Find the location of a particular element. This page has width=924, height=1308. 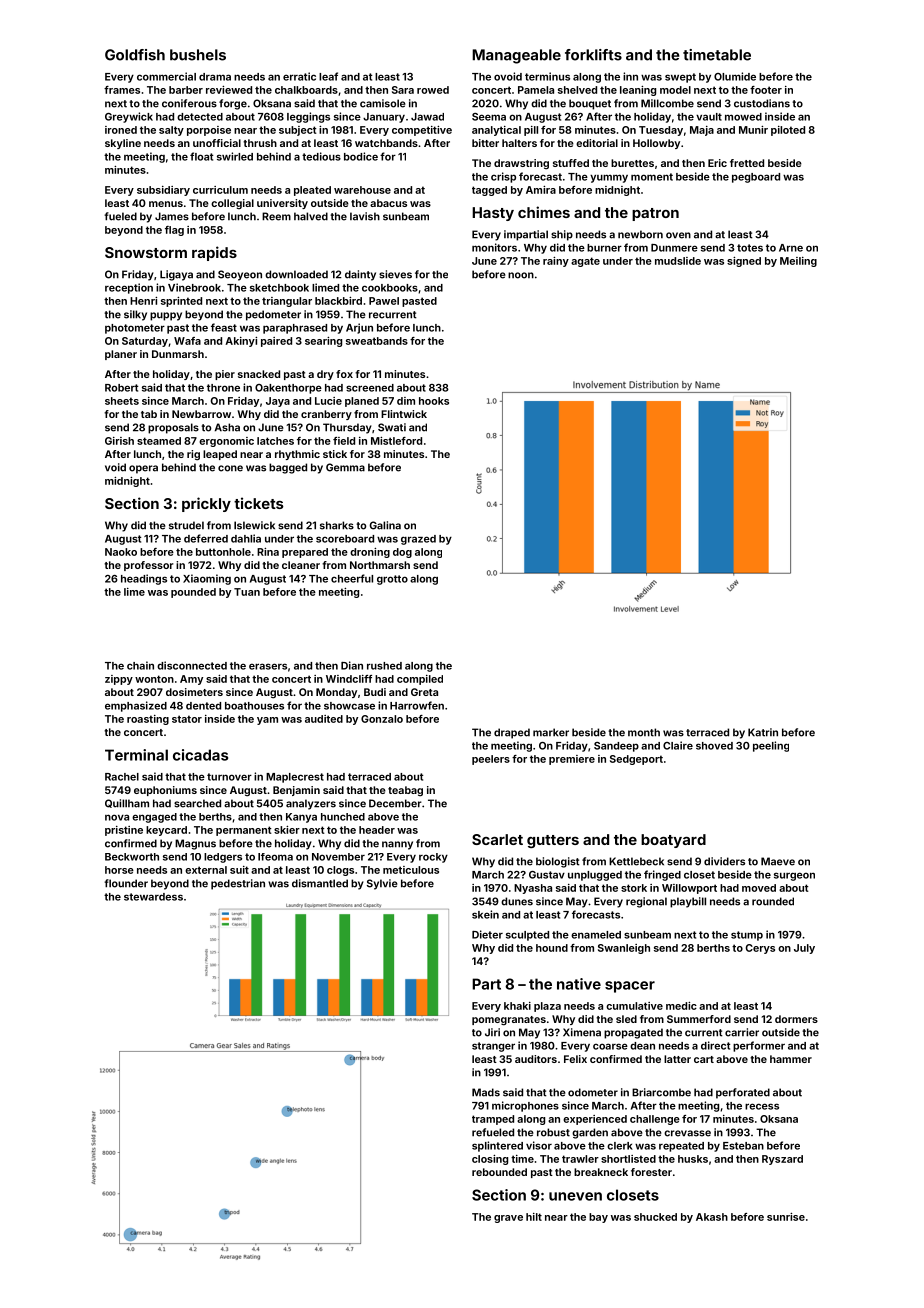

Olumide is located at coordinates (735, 76).
